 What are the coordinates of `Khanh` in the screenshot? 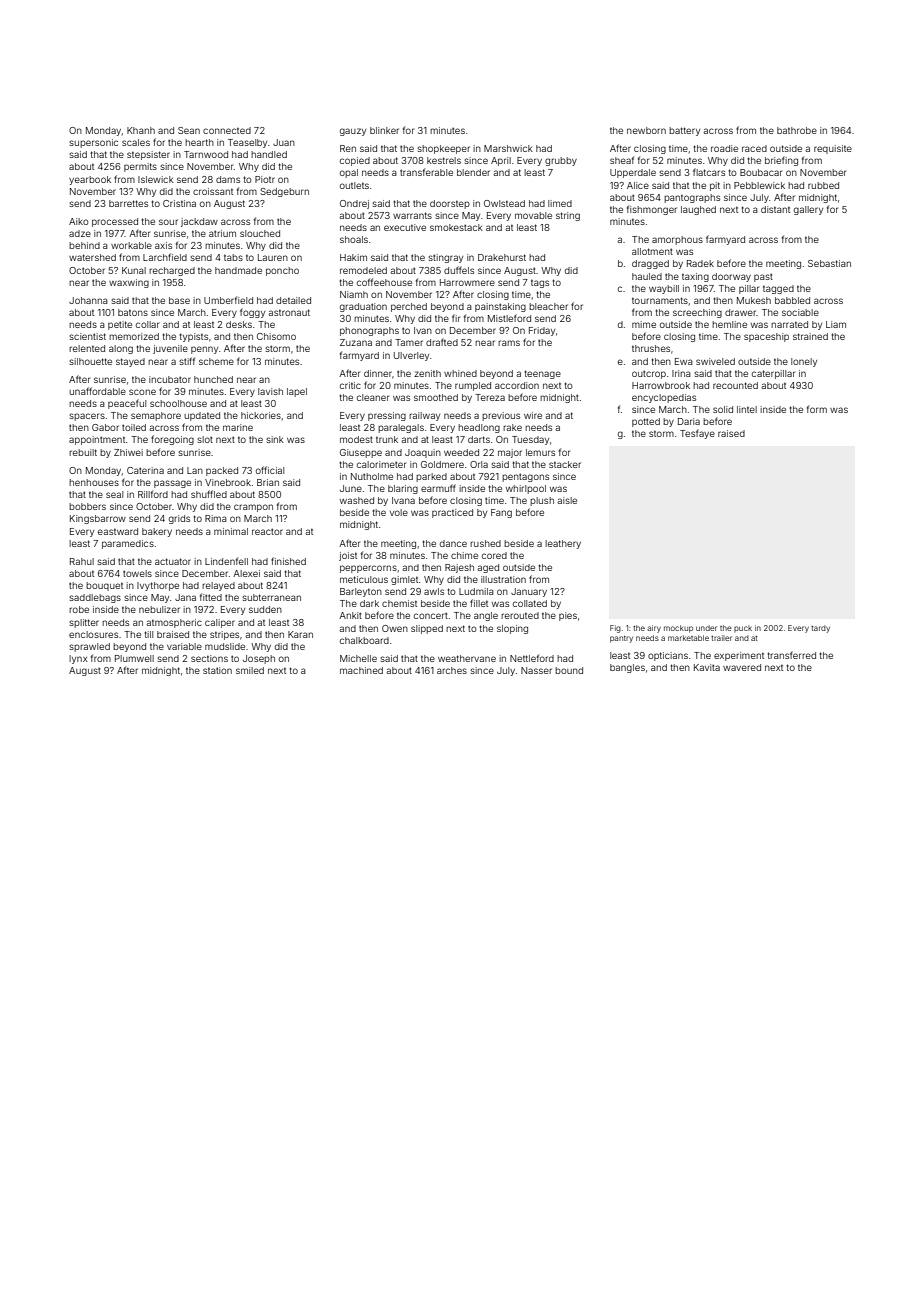 It's located at (141, 130).
